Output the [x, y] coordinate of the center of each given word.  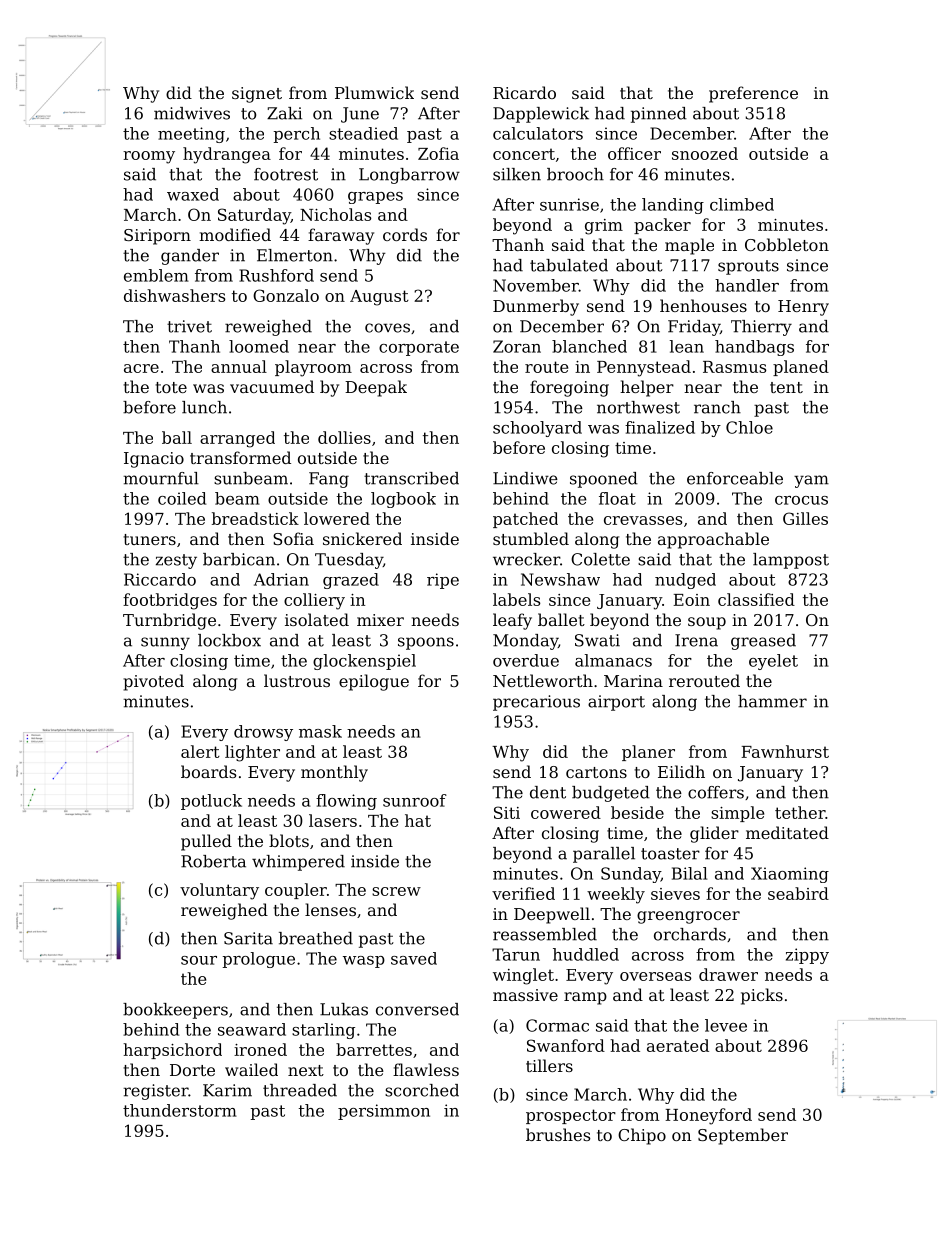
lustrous [297, 680]
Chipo [642, 1136]
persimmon [384, 1112]
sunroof [415, 800]
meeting [191, 135]
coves [387, 328]
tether [800, 812]
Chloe [749, 427]
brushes [558, 1134]
